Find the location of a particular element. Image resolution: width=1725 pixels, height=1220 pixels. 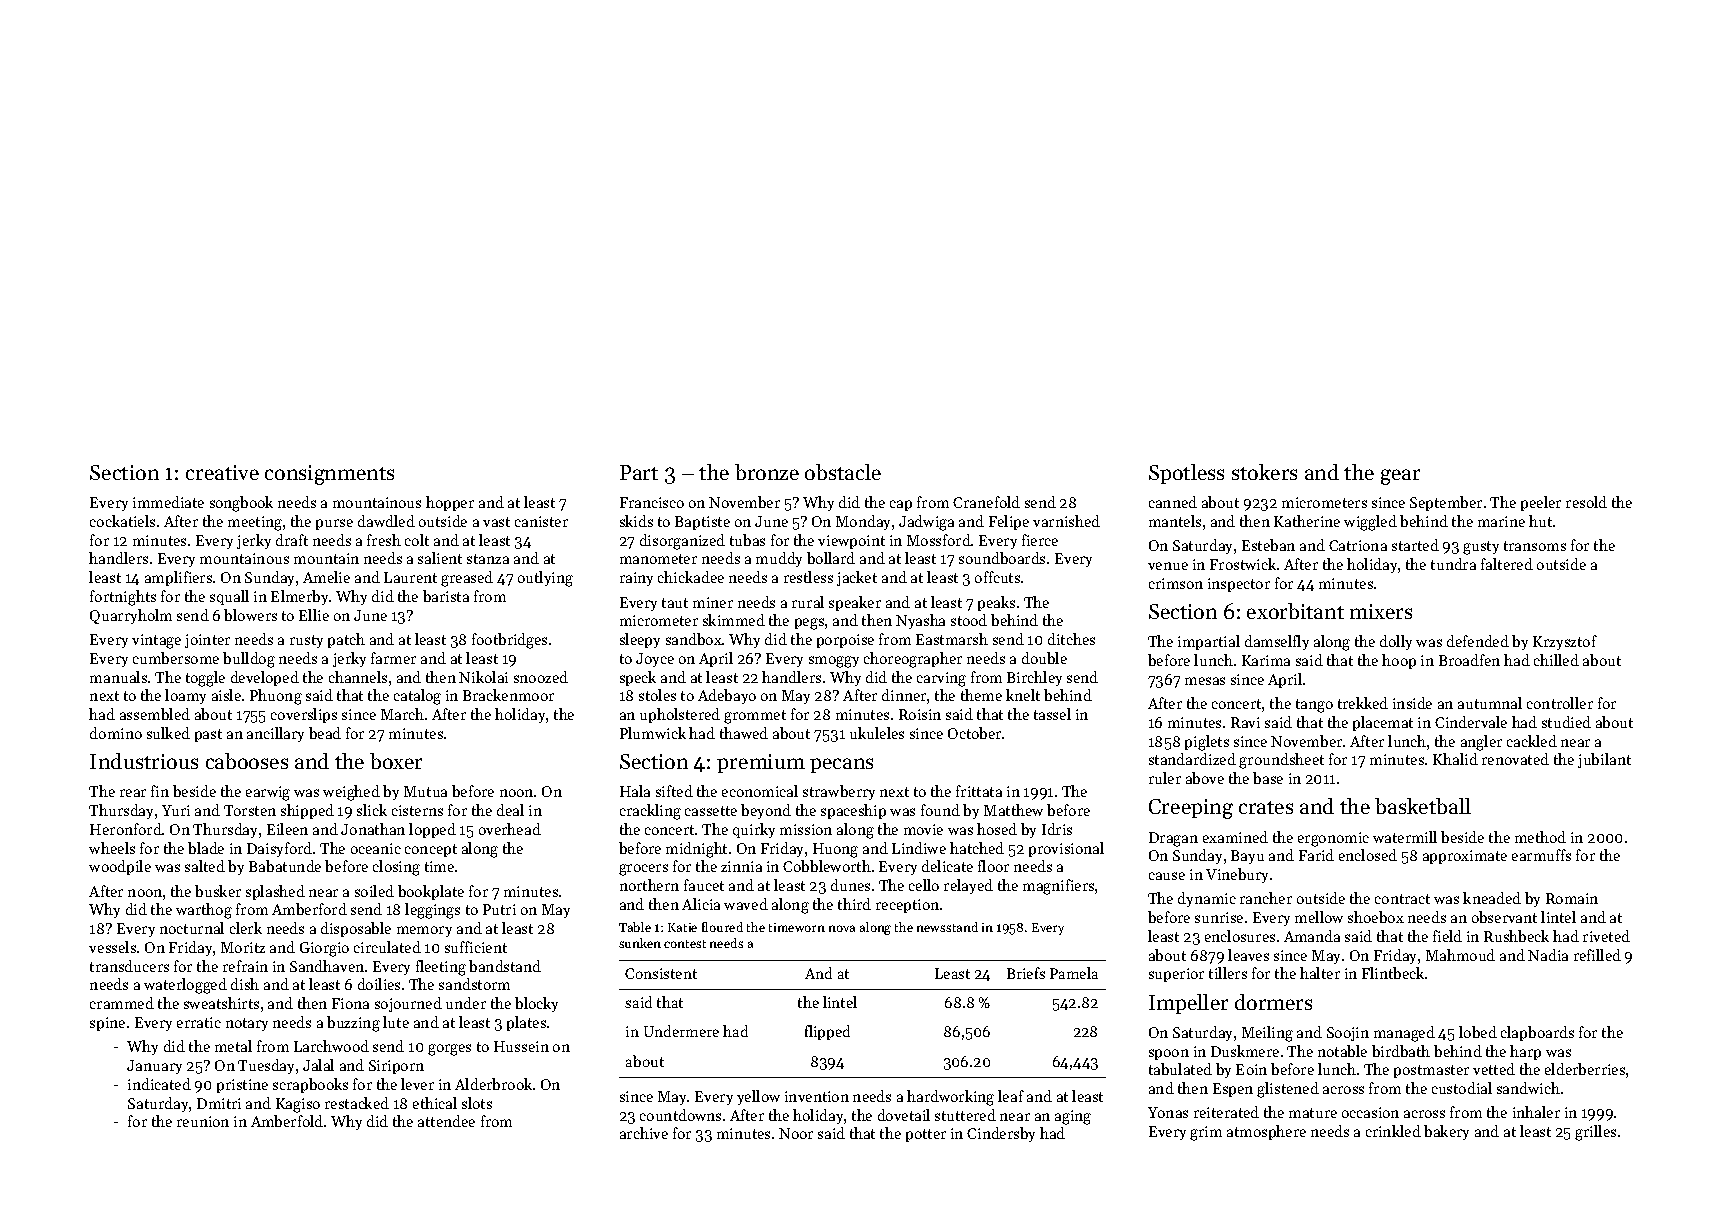

floured is located at coordinates (722, 927).
